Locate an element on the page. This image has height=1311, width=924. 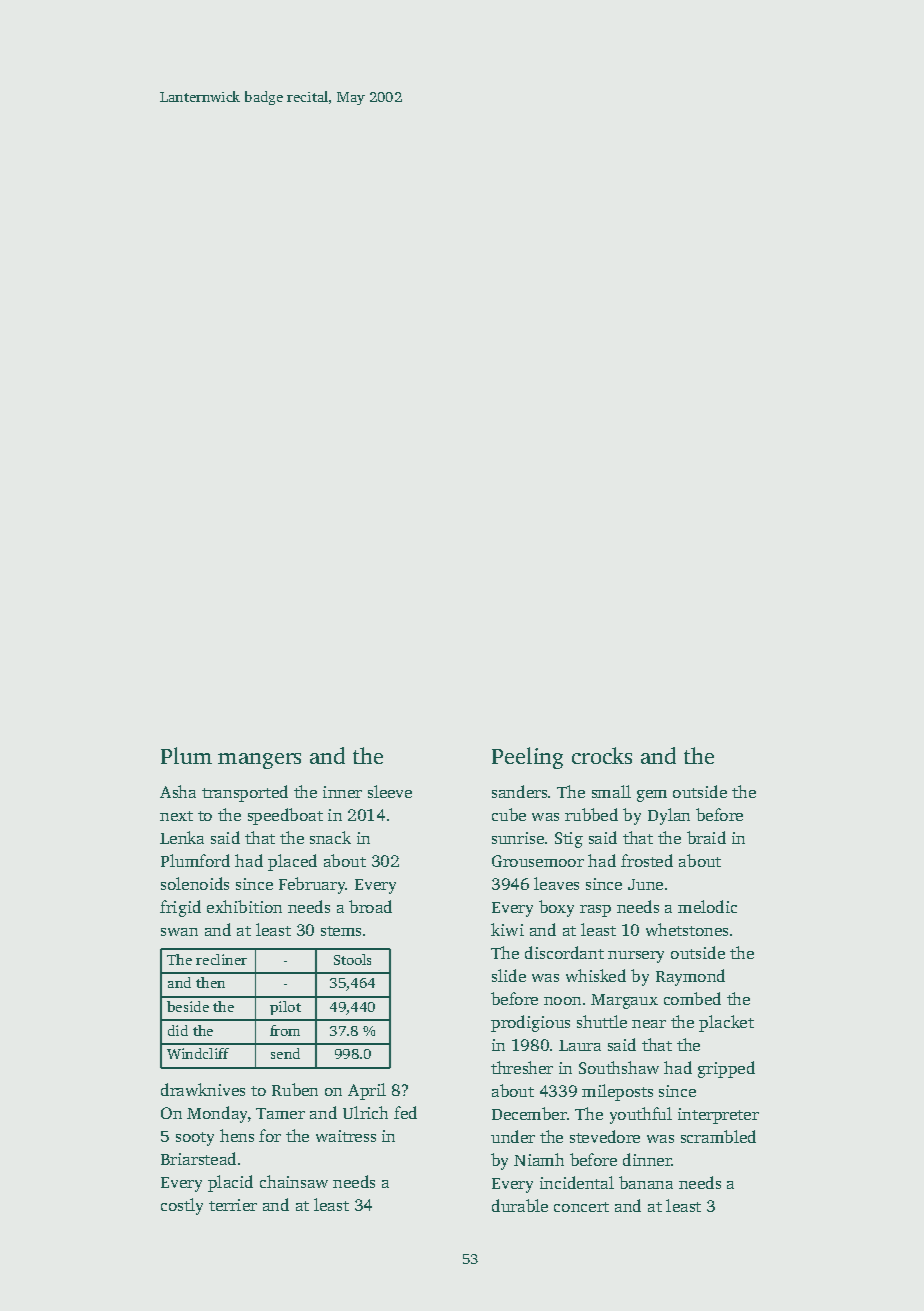
broad is located at coordinates (370, 906).
